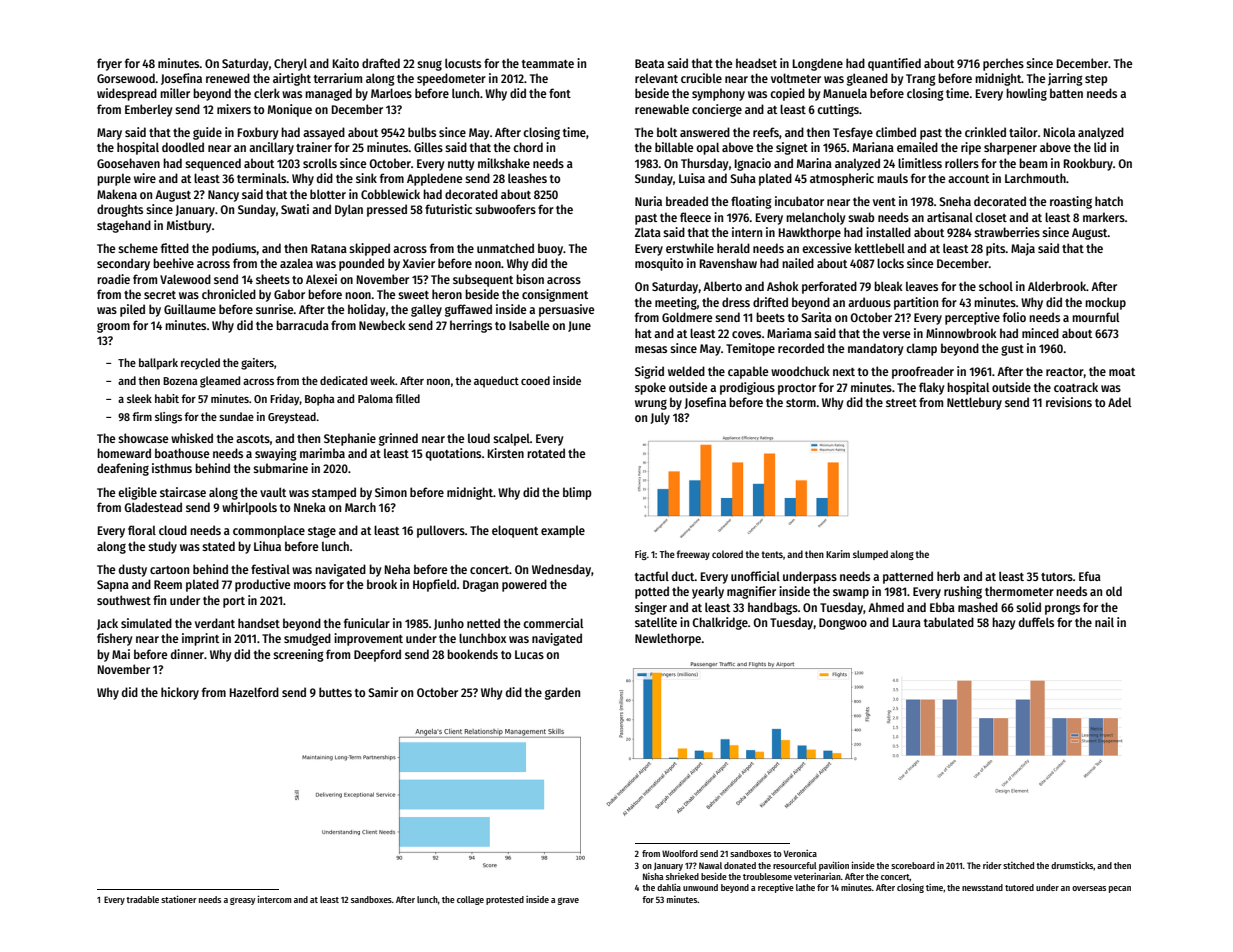 The image size is (1233, 952). Describe the element at coordinates (137, 493) in the document. I see `eligible` at that location.
